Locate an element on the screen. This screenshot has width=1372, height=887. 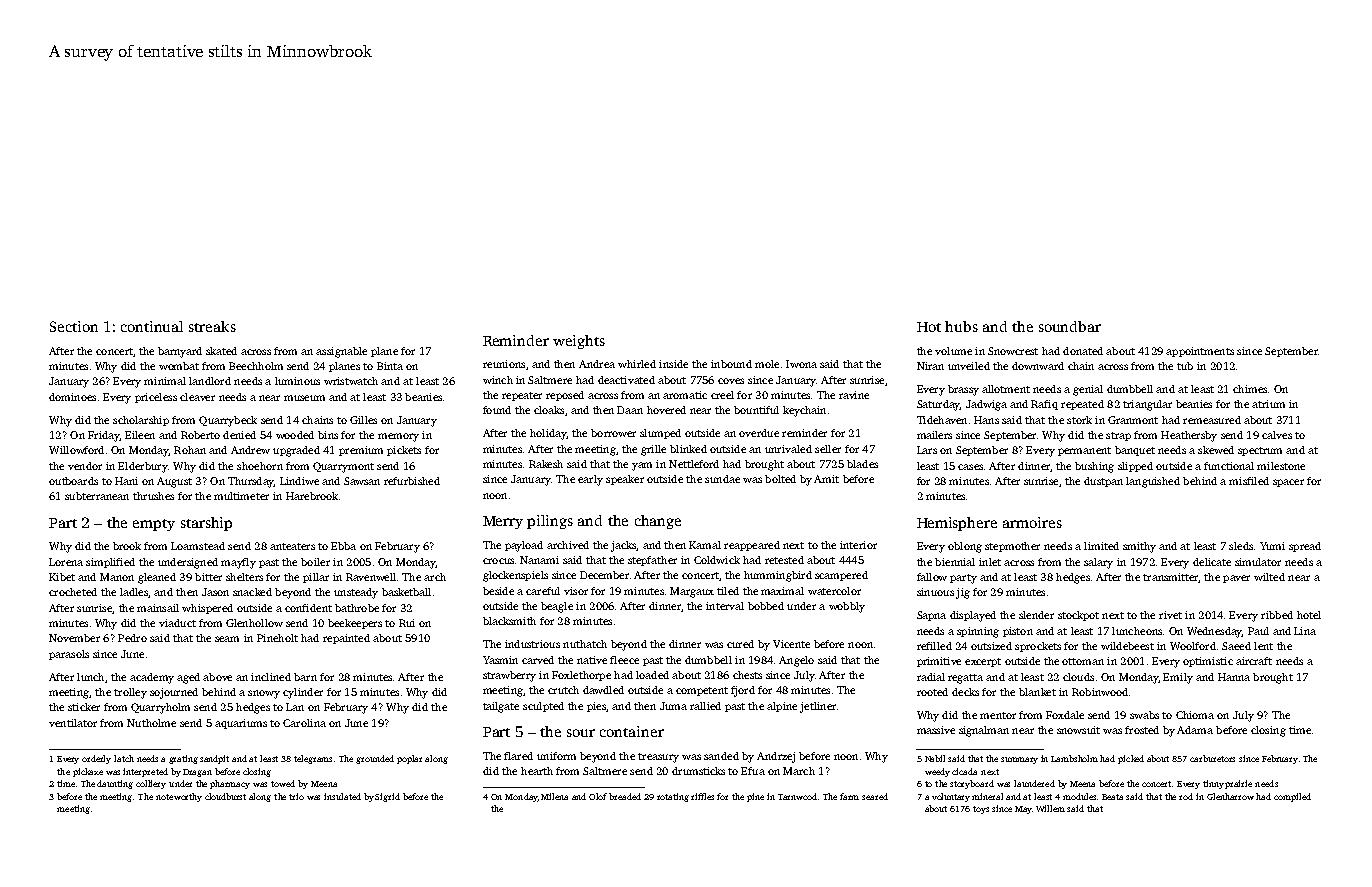
armoires is located at coordinates (1032, 522).
